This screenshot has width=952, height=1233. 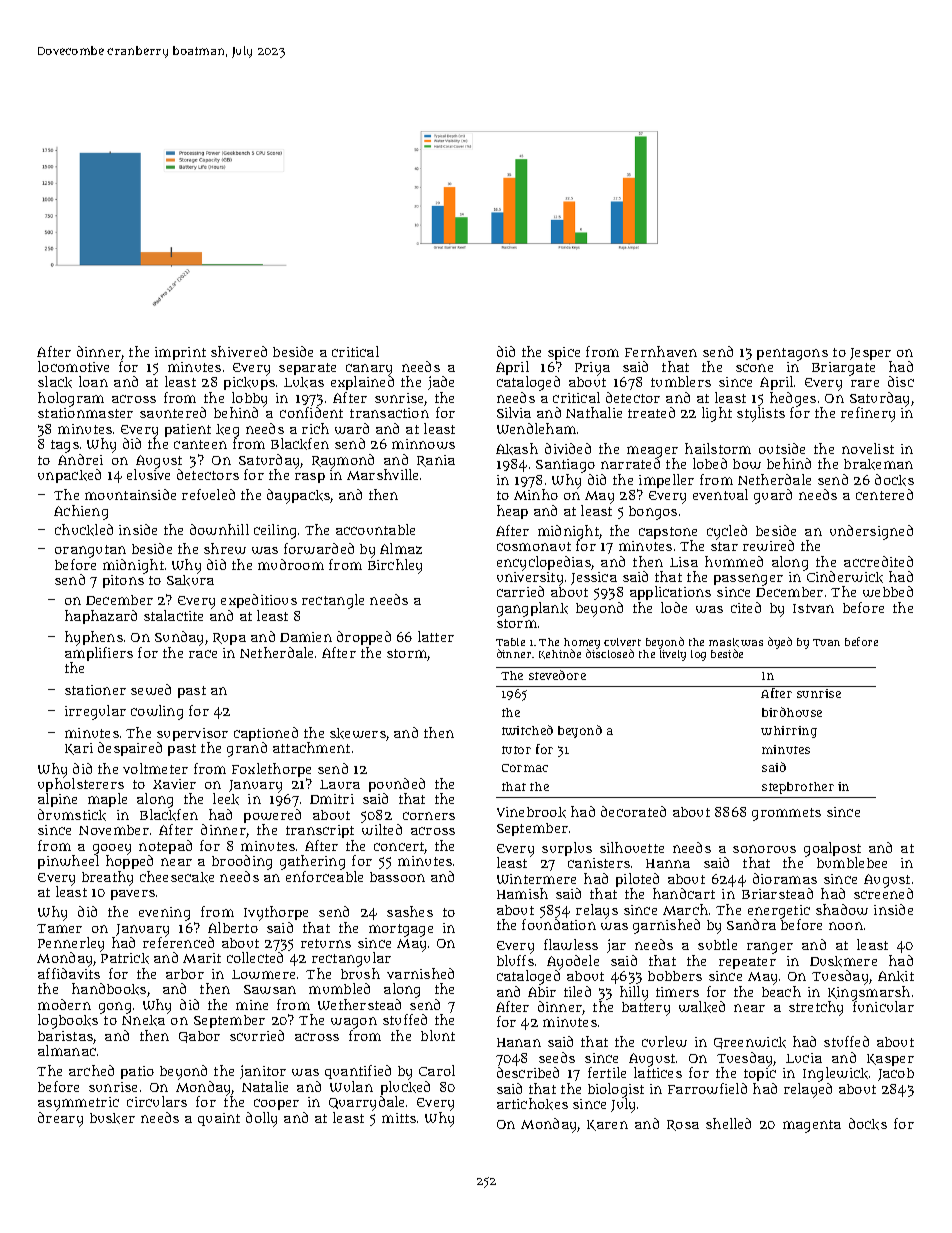 I want to click on brakeman, so click(x=878, y=464).
